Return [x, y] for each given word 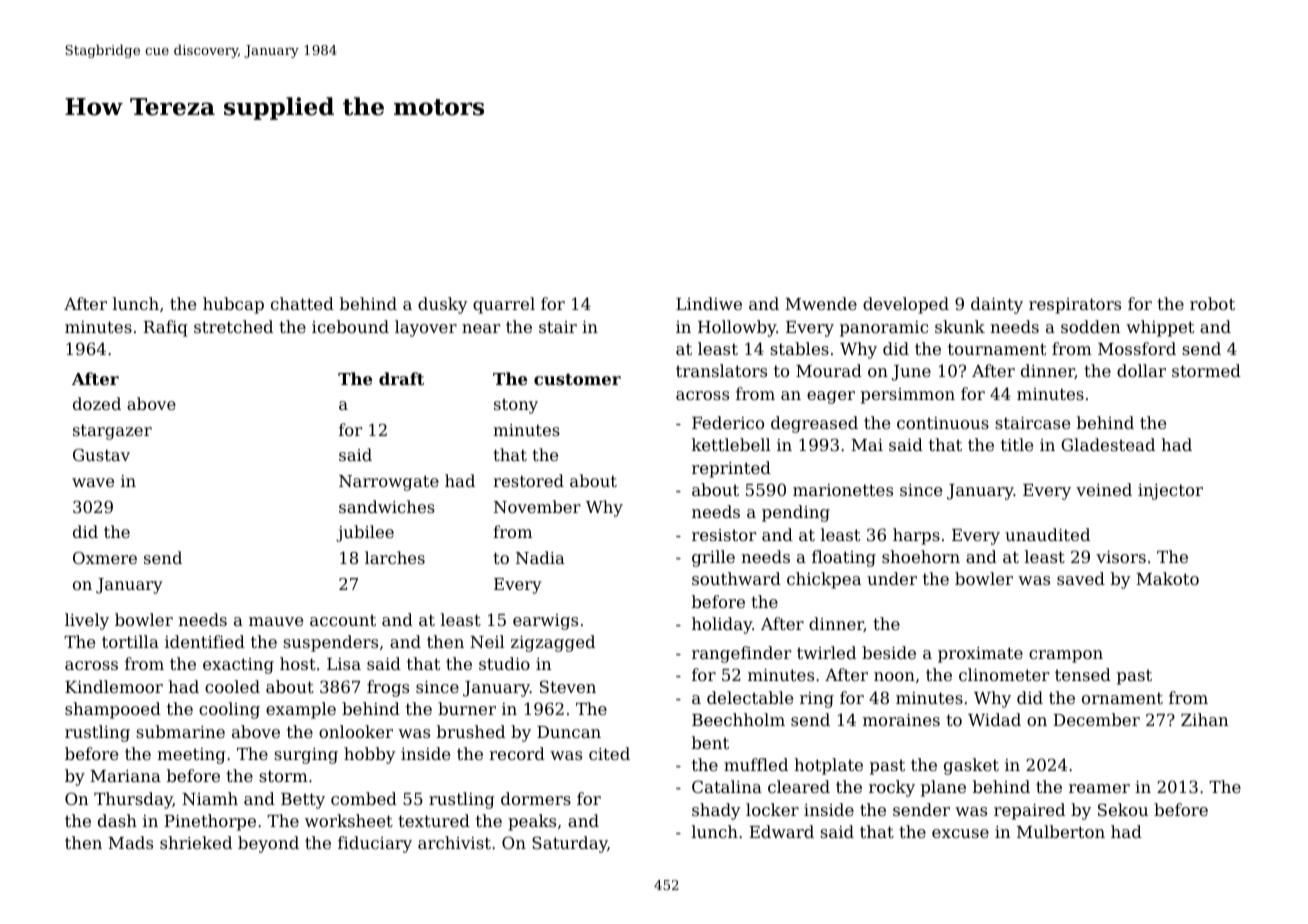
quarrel [504, 305]
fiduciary [375, 844]
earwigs [545, 622]
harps [916, 536]
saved [1081, 578]
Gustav [101, 455]
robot [1212, 303]
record [517, 753]
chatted [302, 303]
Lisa [344, 664]
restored [528, 480]
